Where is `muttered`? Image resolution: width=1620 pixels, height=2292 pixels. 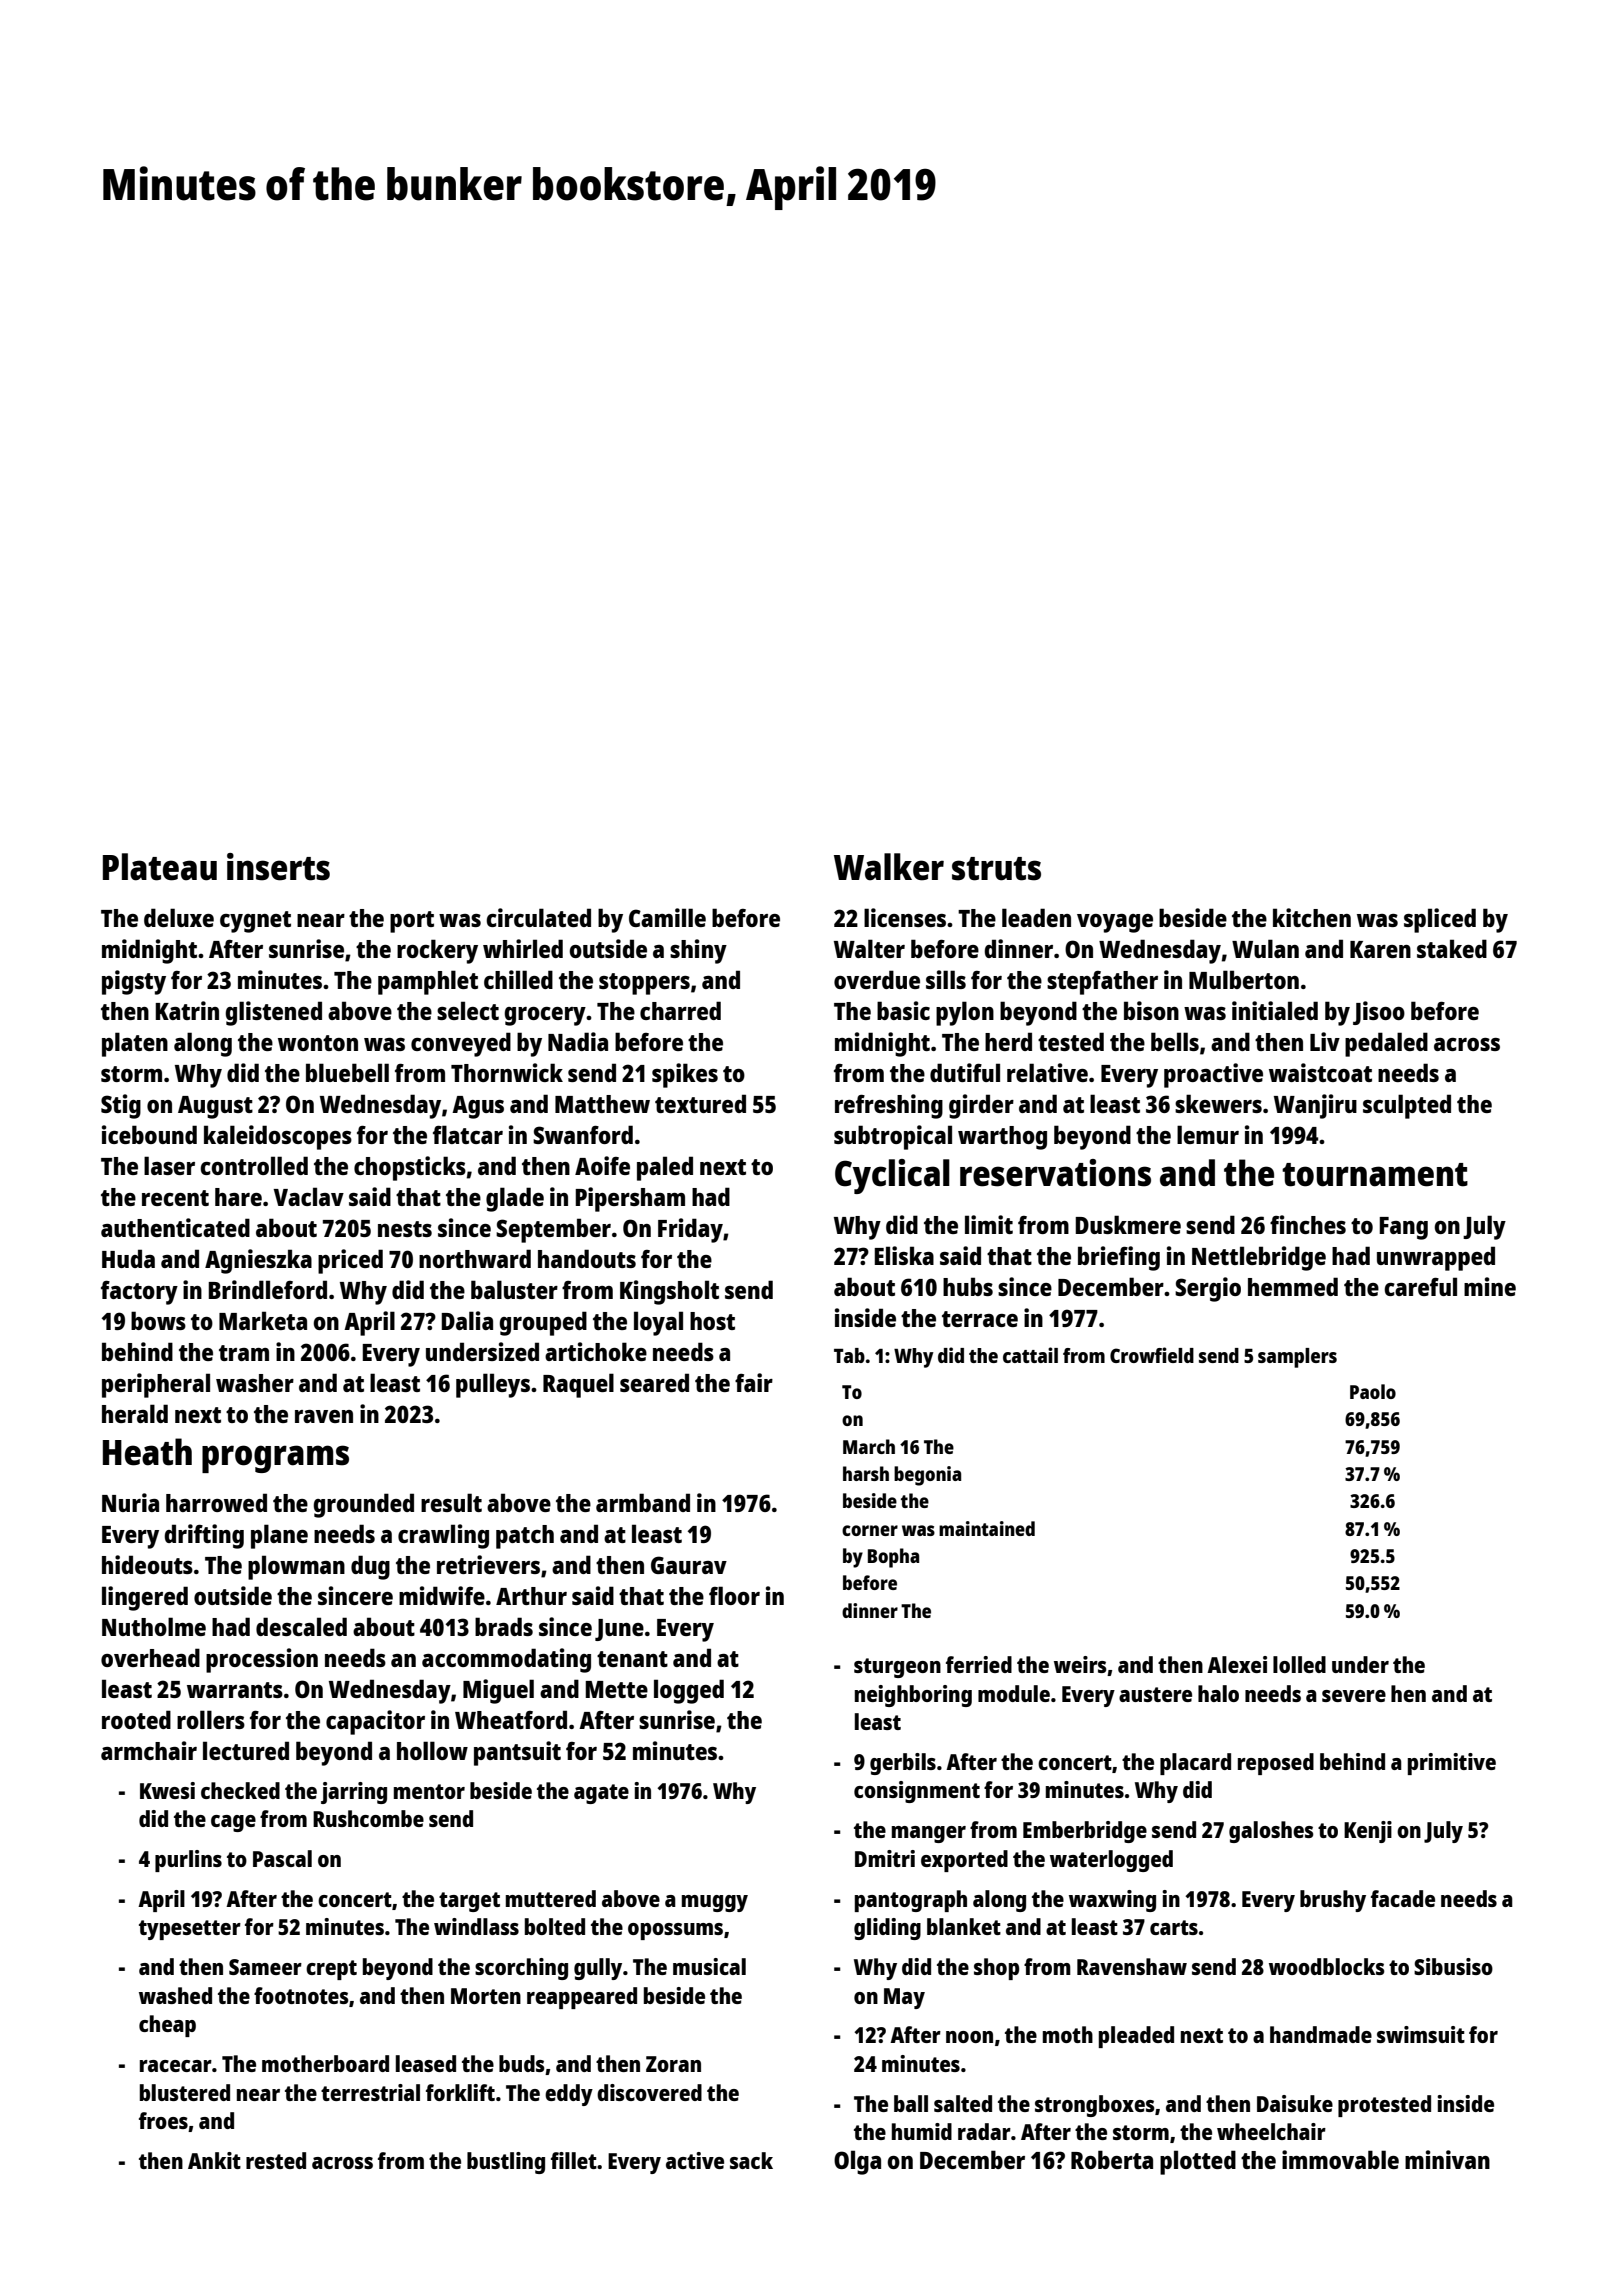
muttered is located at coordinates (551, 1898).
